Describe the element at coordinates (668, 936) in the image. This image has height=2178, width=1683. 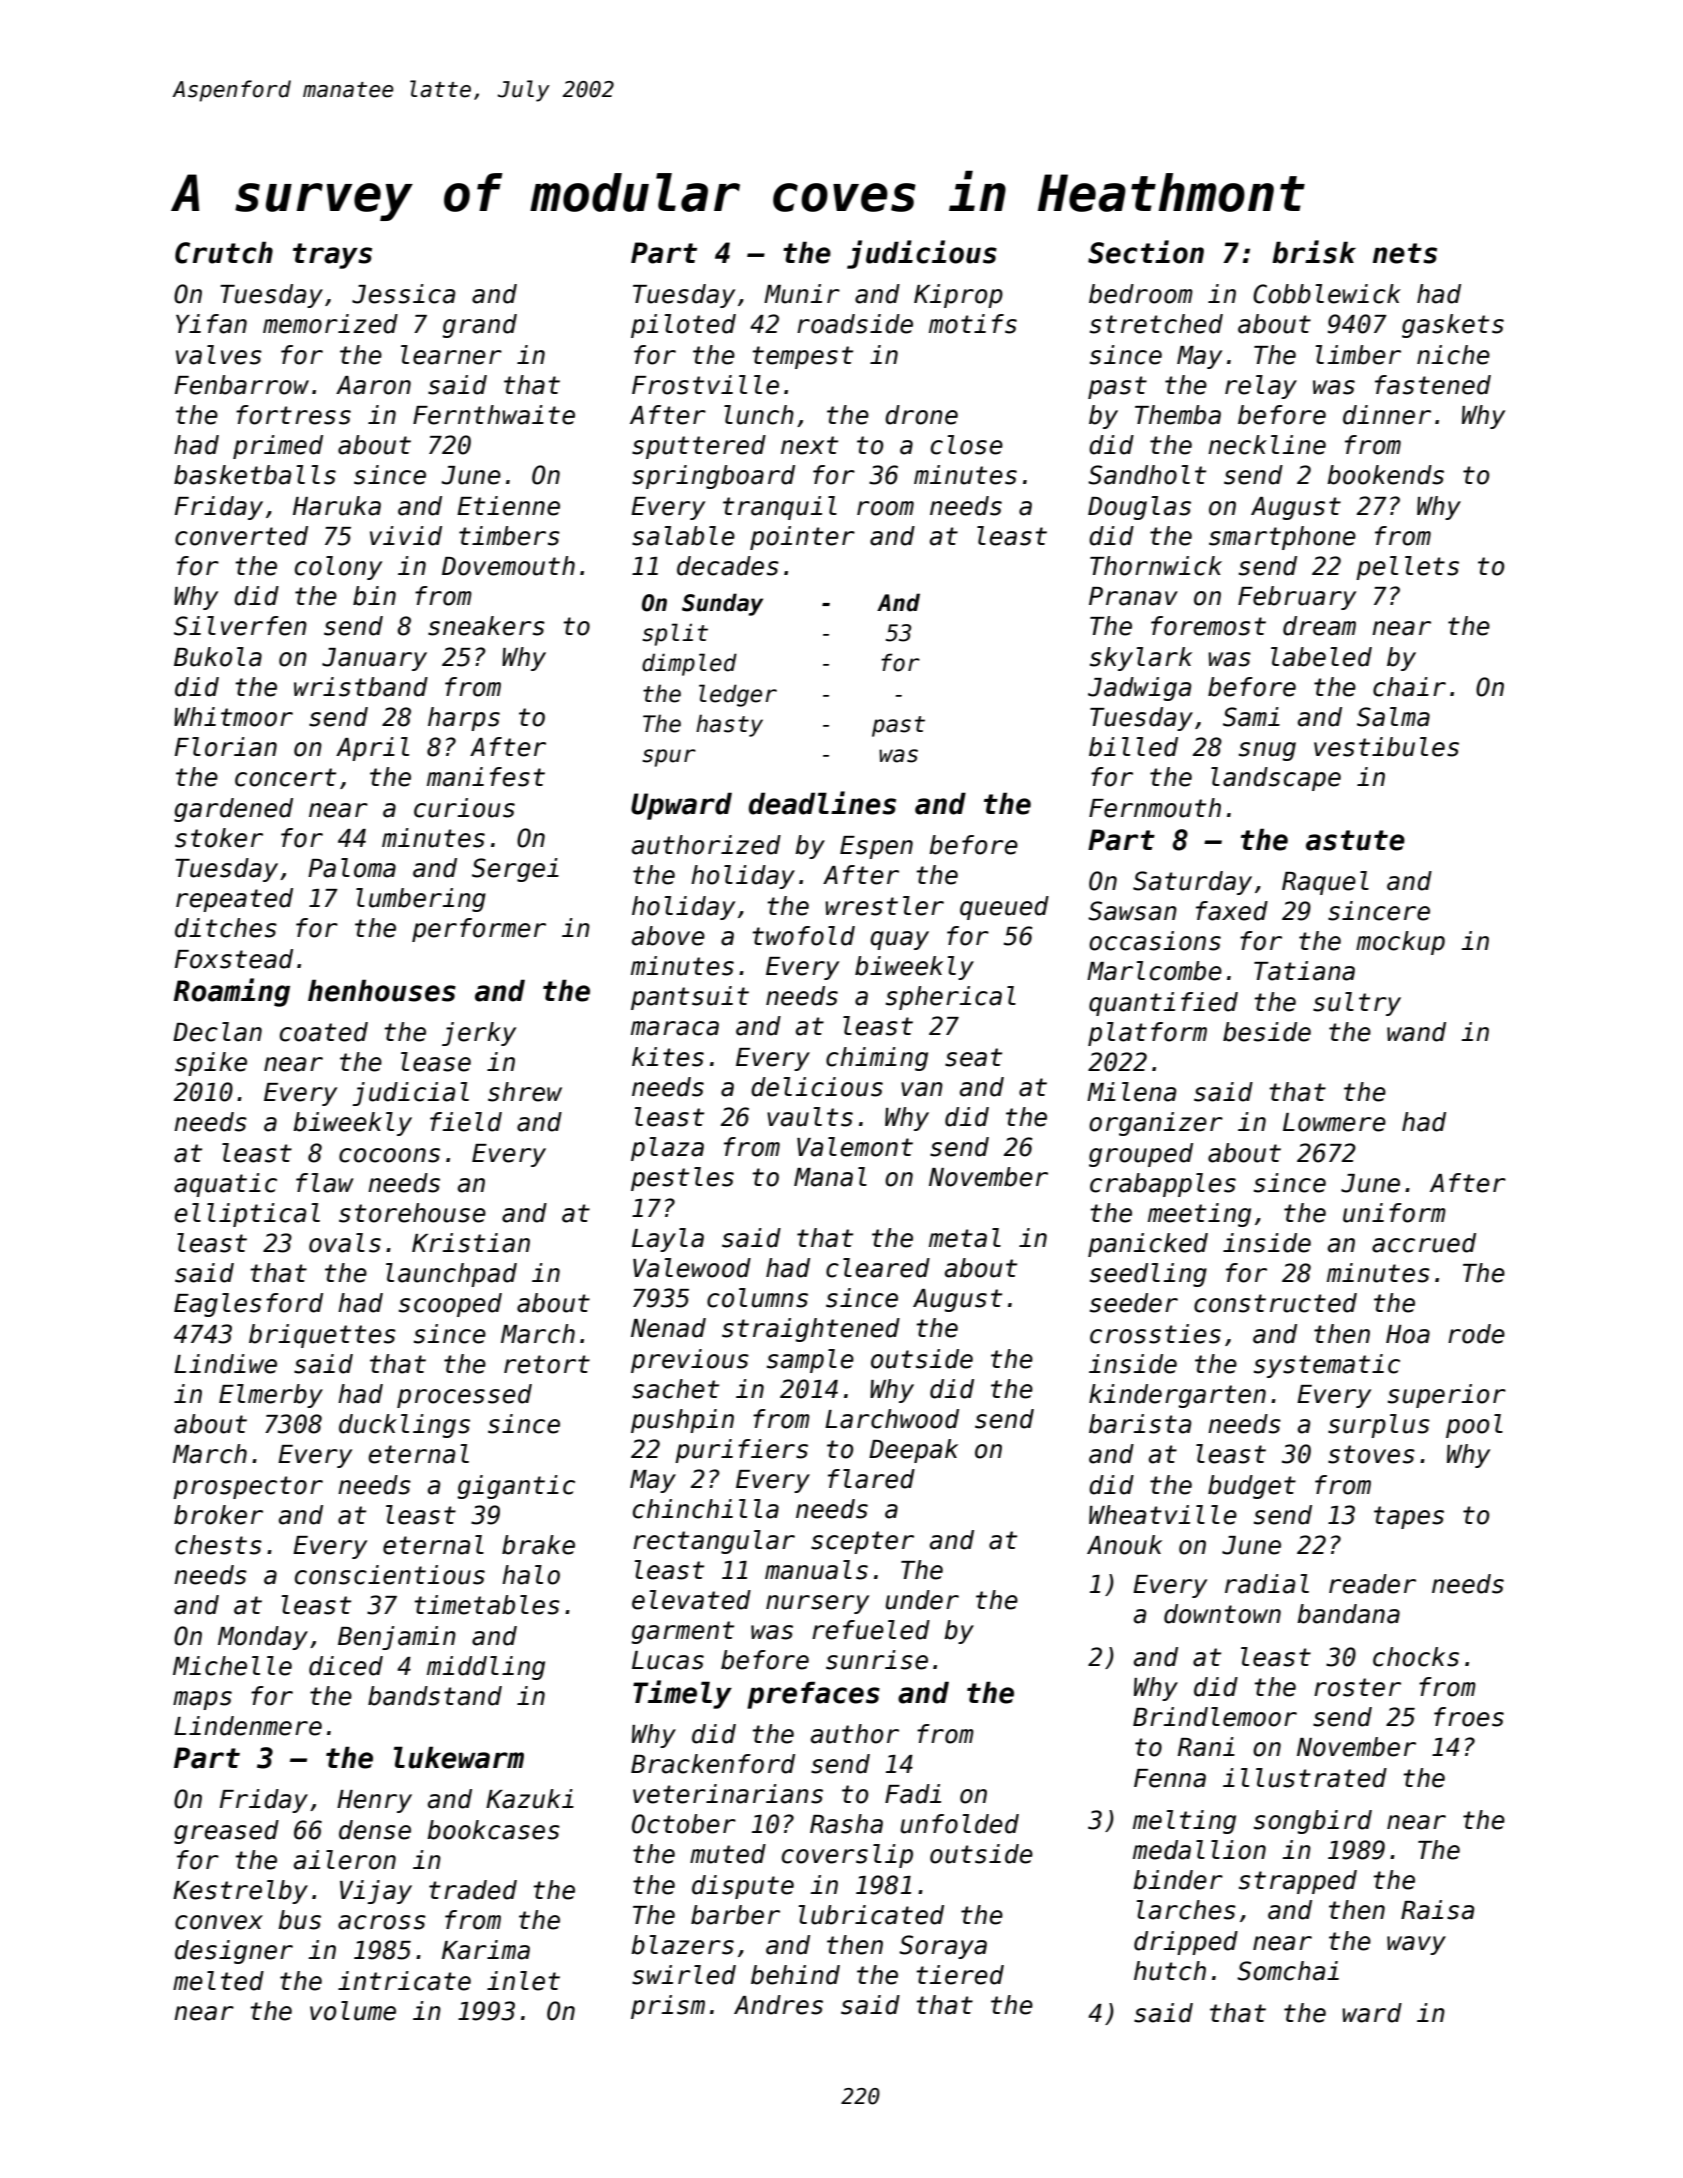
I see `above` at that location.
